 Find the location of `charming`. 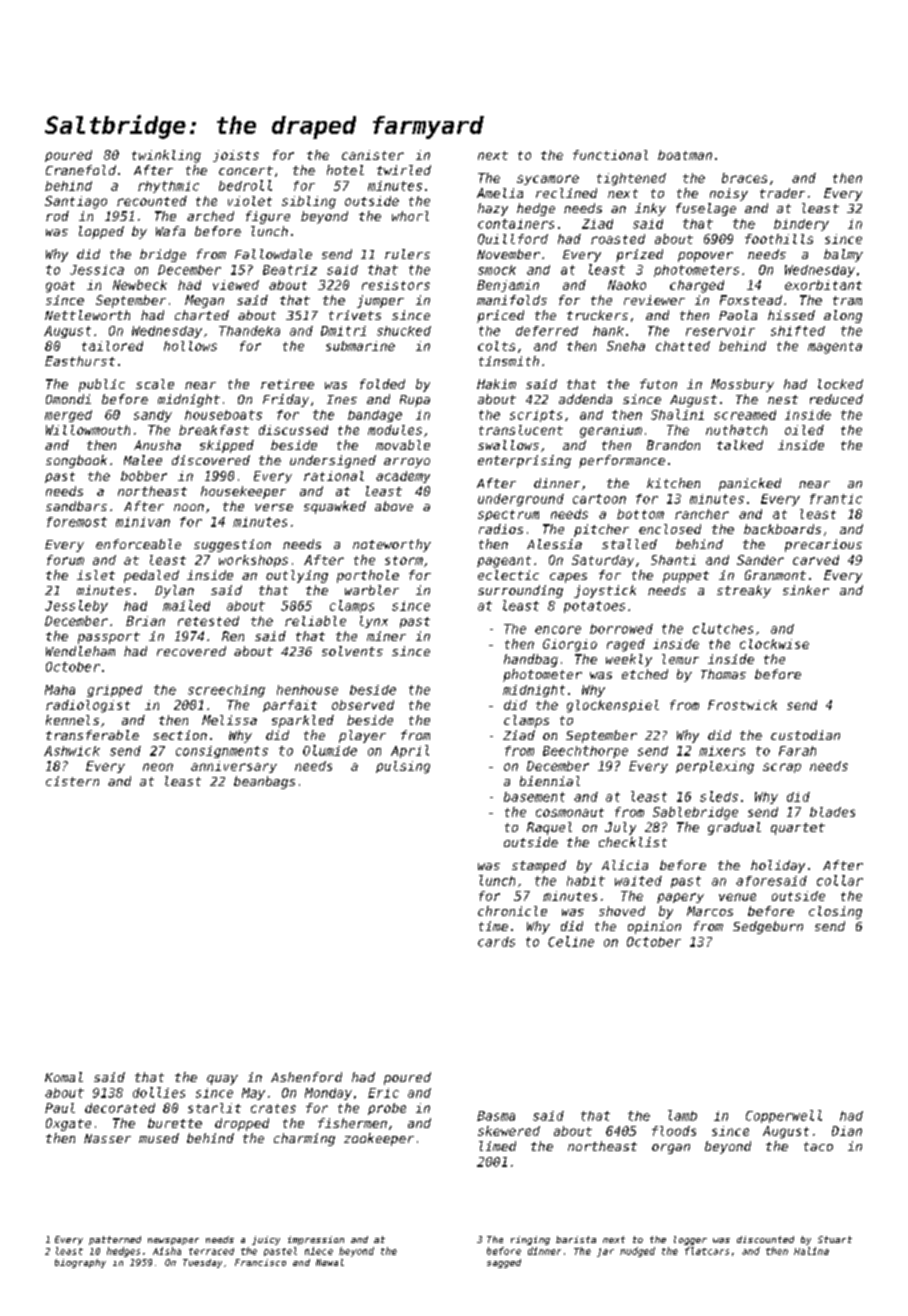

charming is located at coordinates (304, 1139).
